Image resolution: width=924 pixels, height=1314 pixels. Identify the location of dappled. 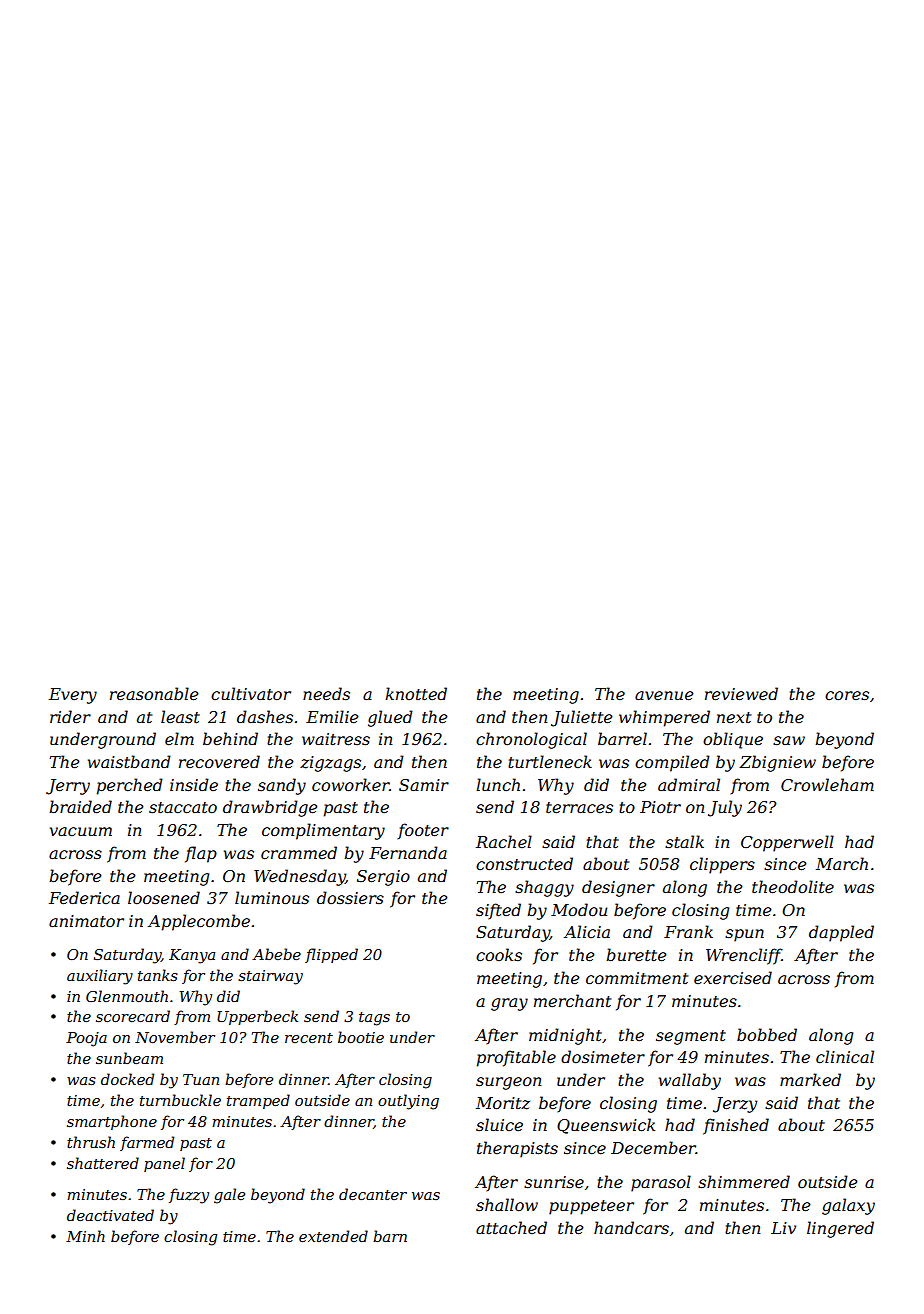
(841, 933).
